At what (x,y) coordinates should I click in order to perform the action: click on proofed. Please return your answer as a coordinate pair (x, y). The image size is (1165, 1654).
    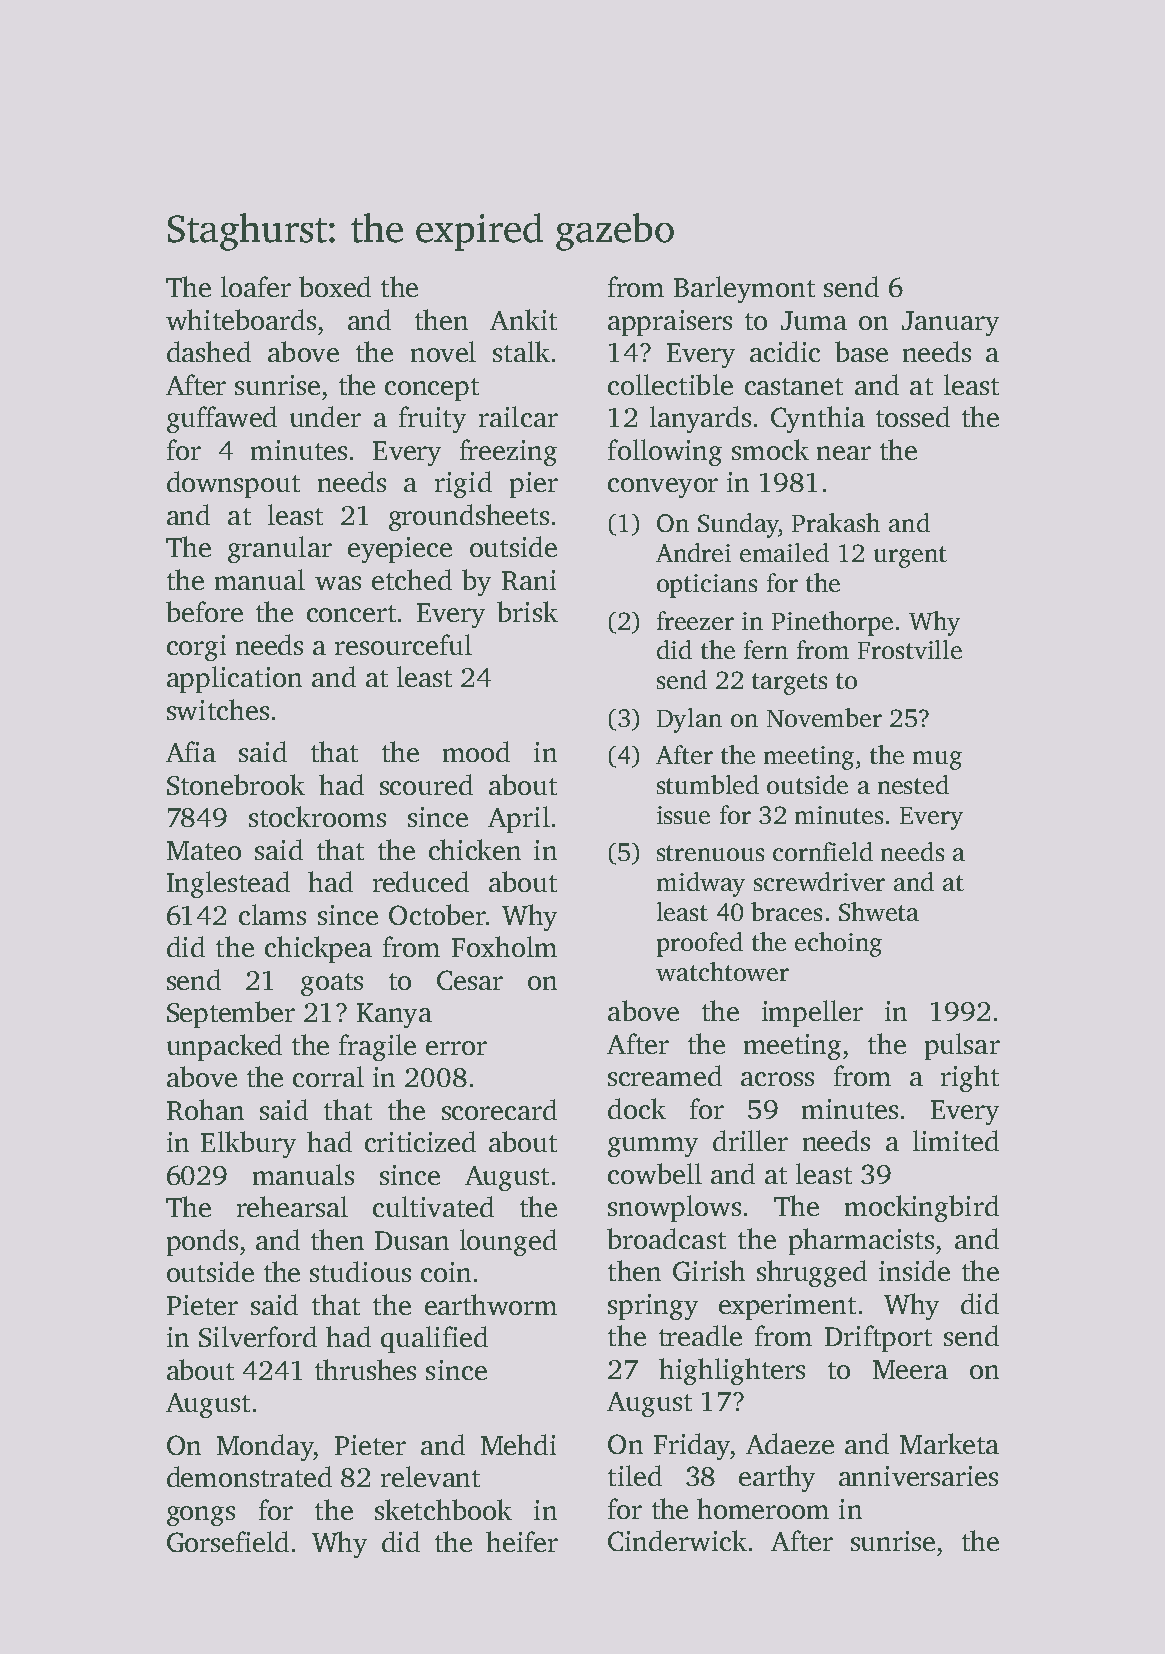
    Looking at the image, I should click on (700, 944).
